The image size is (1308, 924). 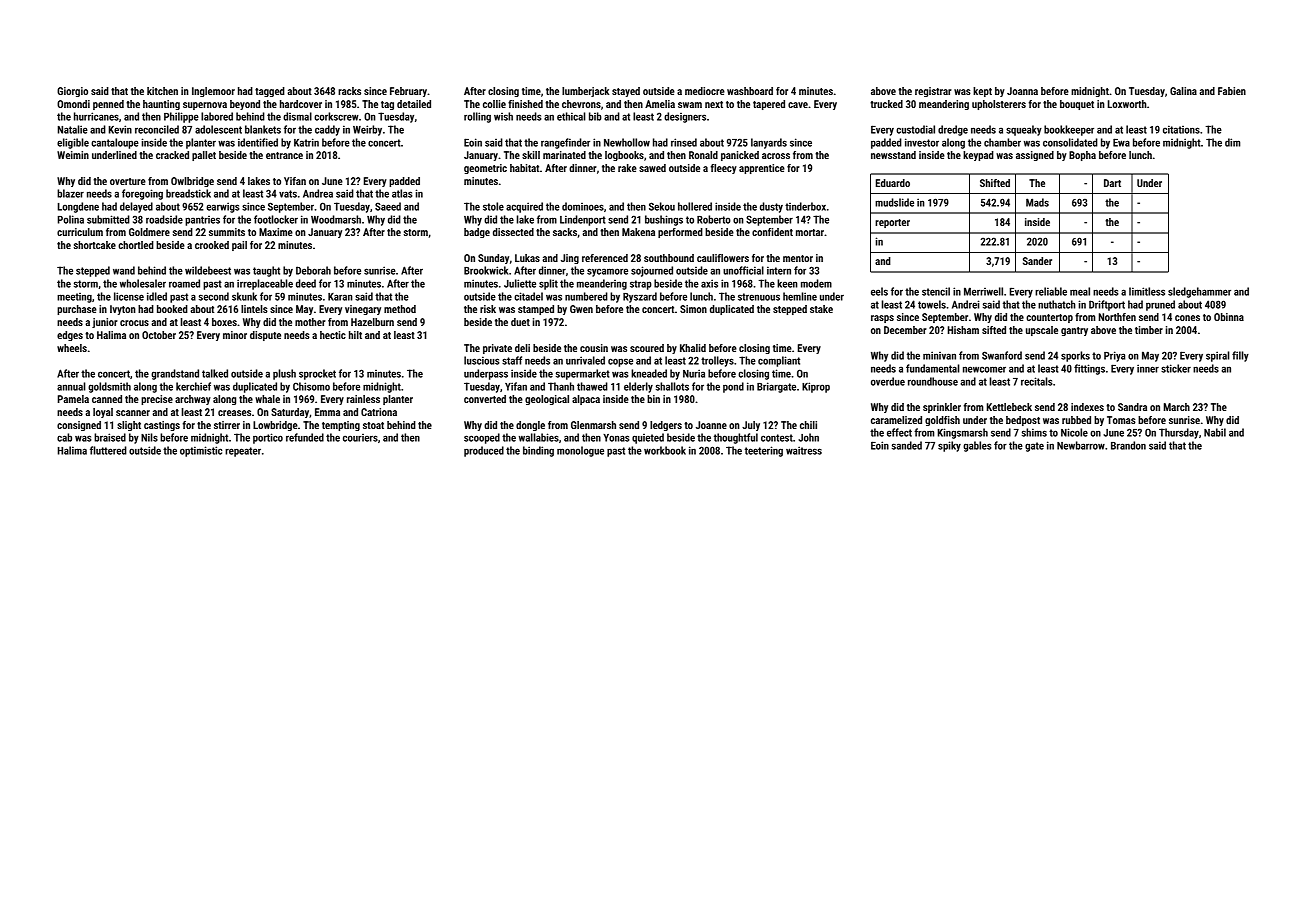 What do you see at coordinates (1176, 368) in the page?
I see `sticker` at bounding box center [1176, 368].
